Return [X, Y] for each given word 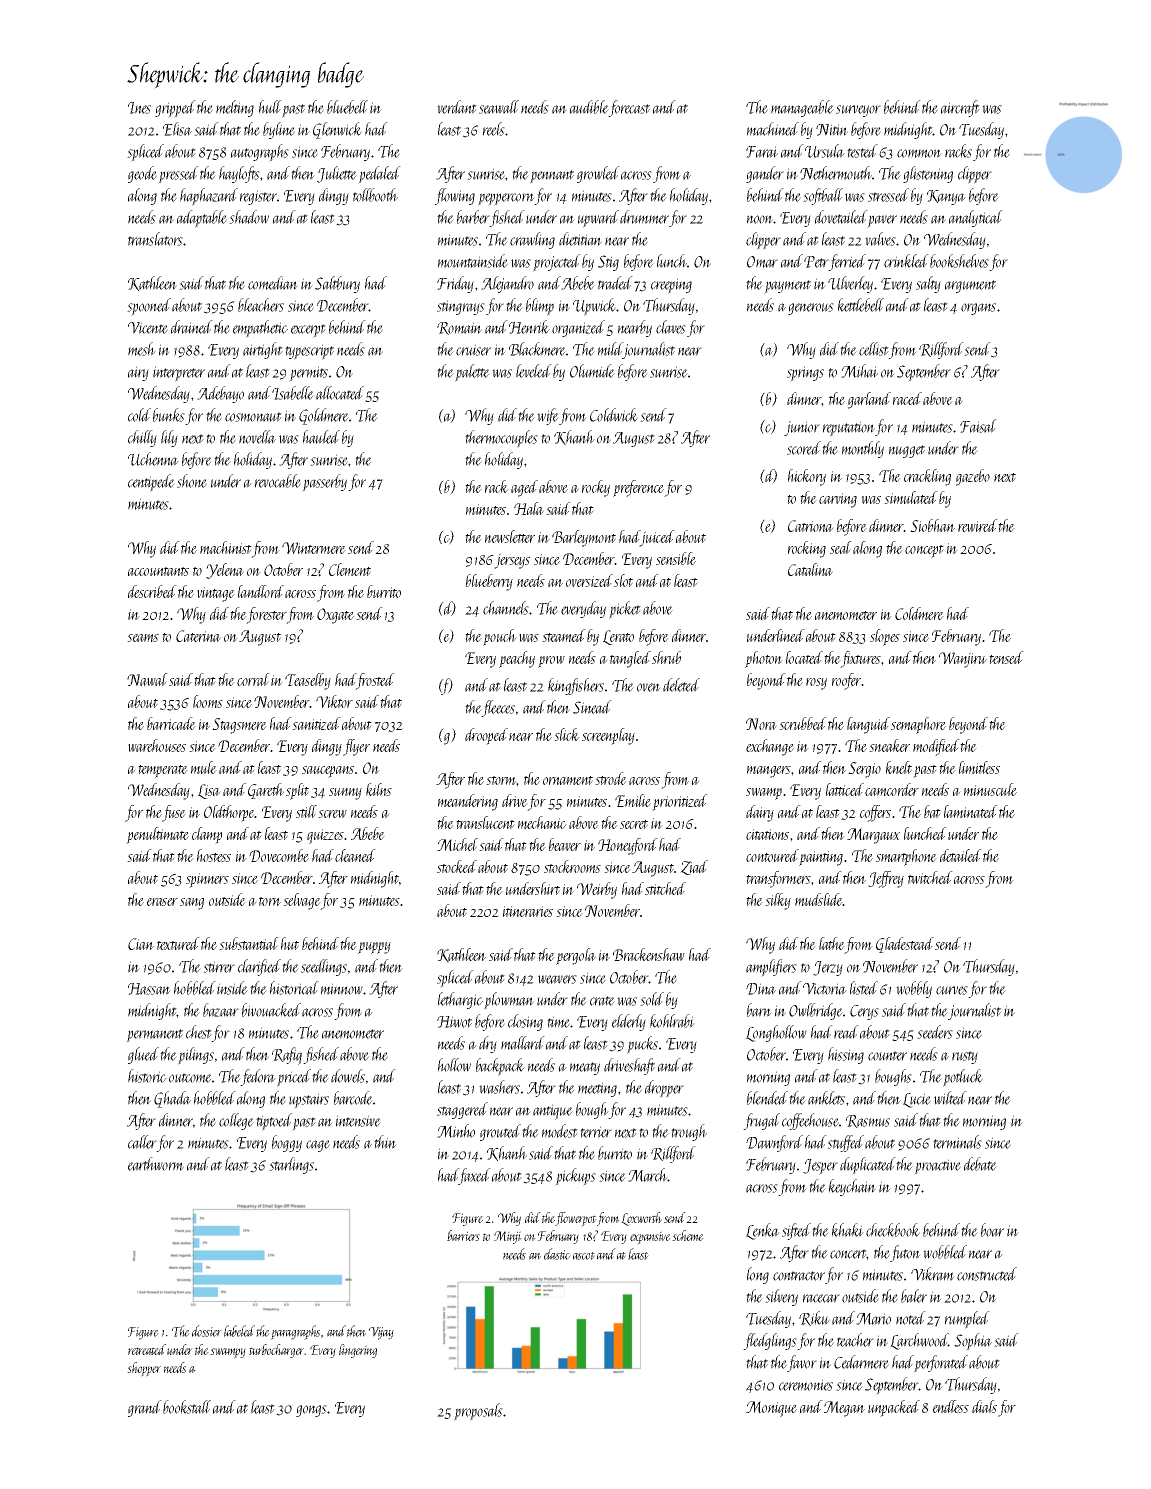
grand [145, 1408]
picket [625, 610]
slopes [885, 637]
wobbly [914, 989]
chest [199, 1032]
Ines [139, 108]
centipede [151, 483]
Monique [771, 1409]
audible [589, 107]
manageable [802, 108]
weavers [557, 979]
